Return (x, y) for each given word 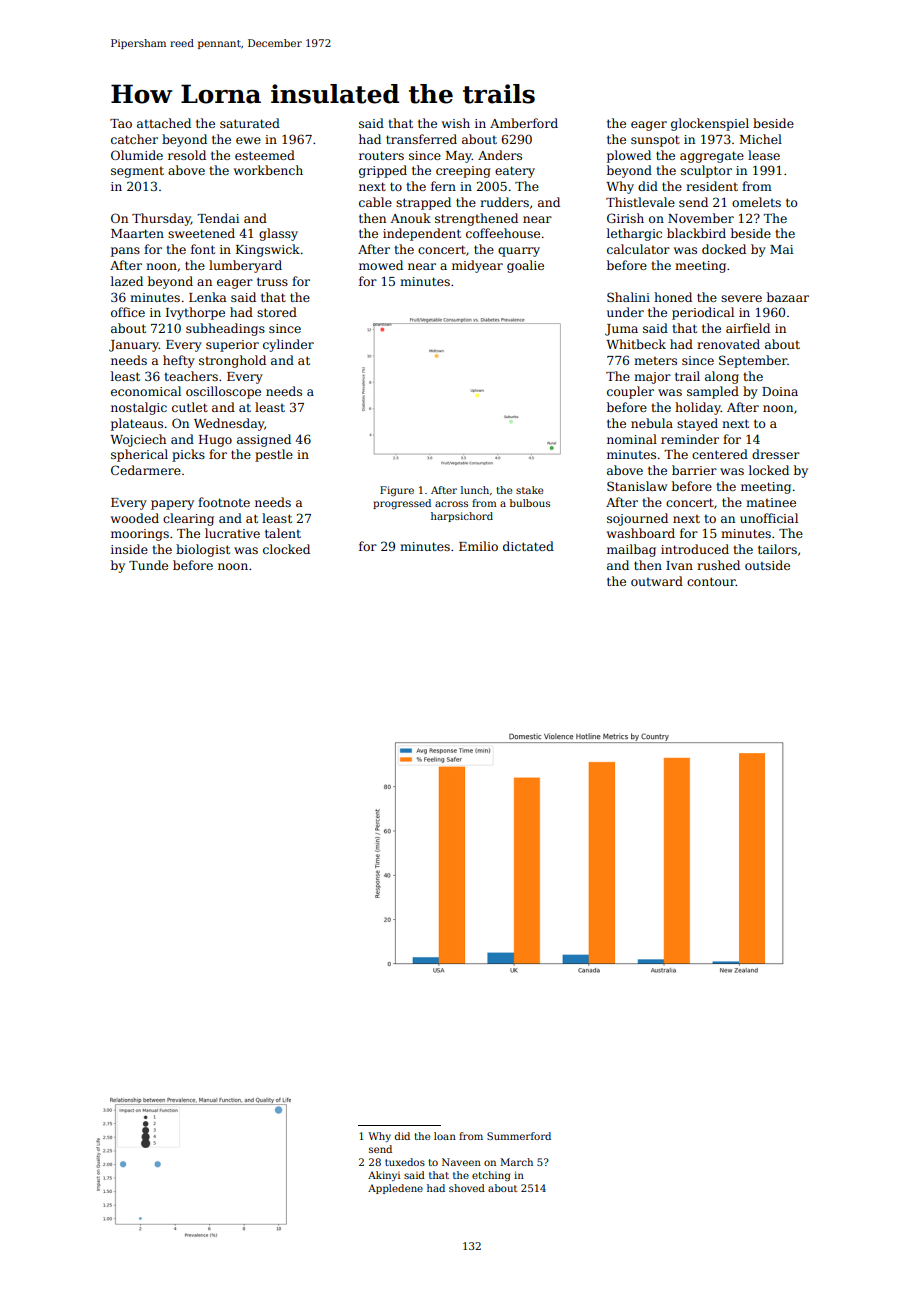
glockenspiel (710, 124)
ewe (248, 140)
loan (445, 1136)
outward (657, 581)
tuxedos (405, 1162)
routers (381, 155)
